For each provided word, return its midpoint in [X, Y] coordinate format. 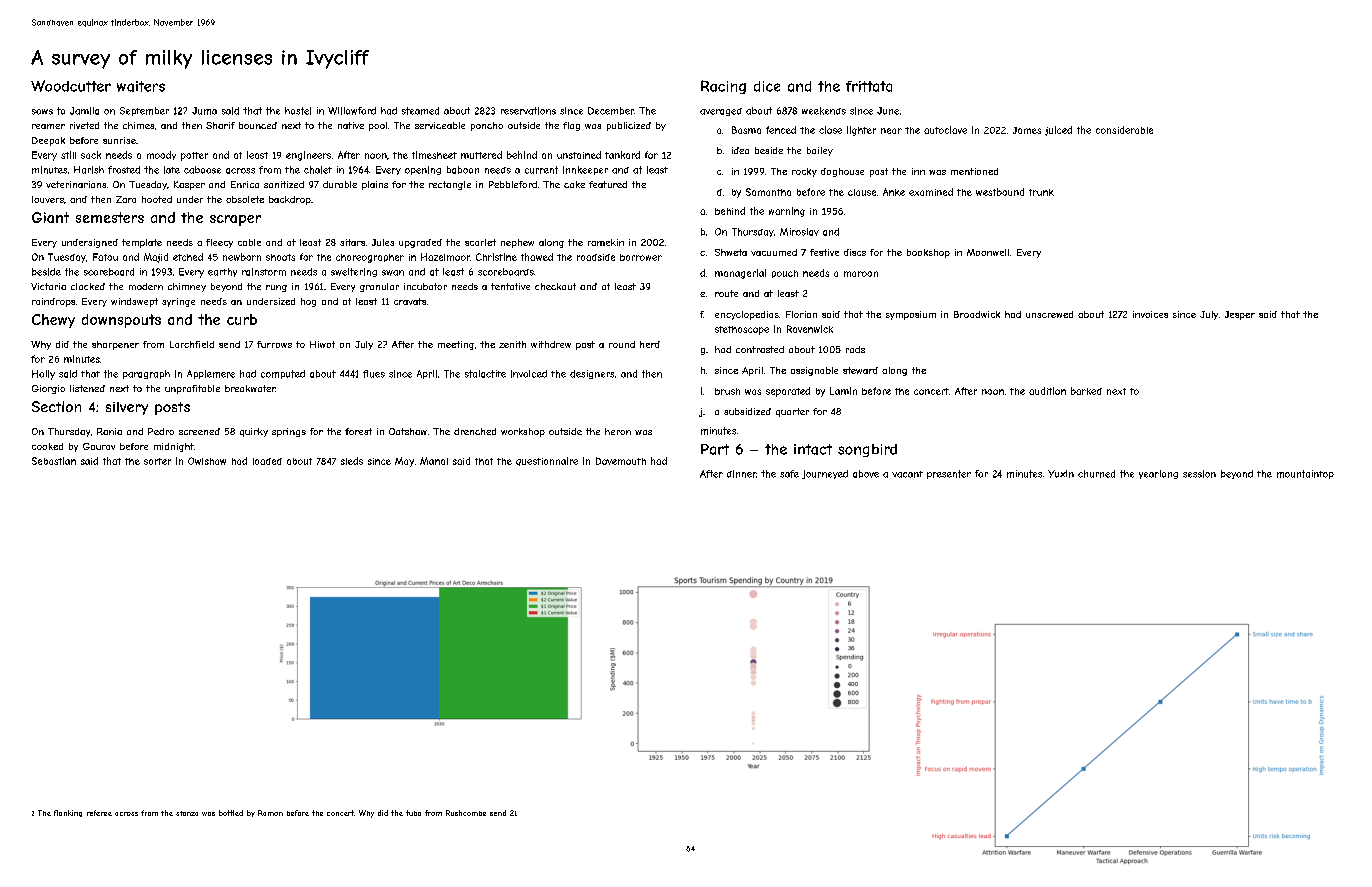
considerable [1124, 130]
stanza [187, 813]
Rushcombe [466, 813]
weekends [824, 111]
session [1199, 474]
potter [194, 156]
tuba [413, 813]
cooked [47, 446]
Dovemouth [621, 461]
